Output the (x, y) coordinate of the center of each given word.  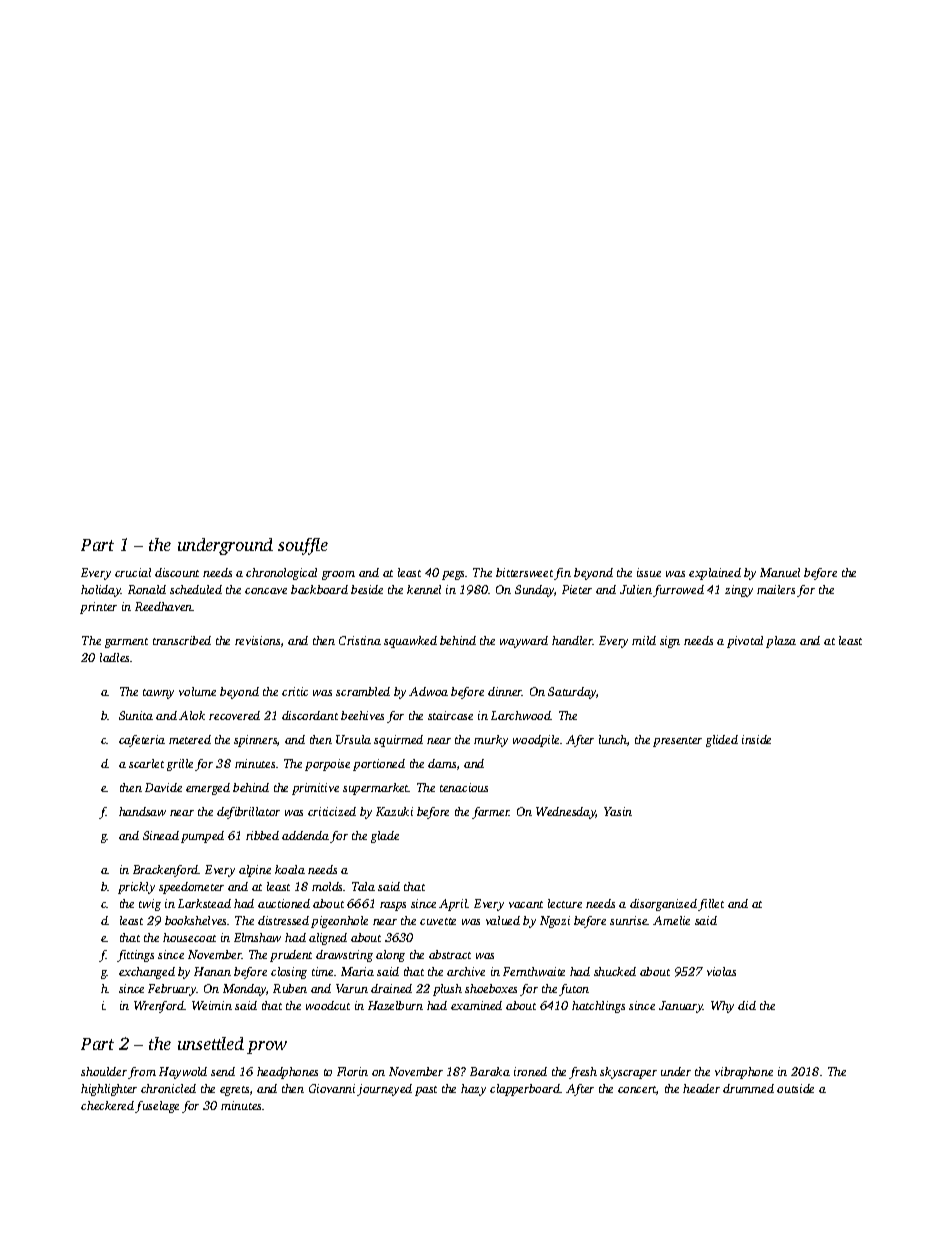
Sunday (535, 591)
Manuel (780, 572)
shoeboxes (491, 988)
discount (177, 572)
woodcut (328, 1005)
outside (795, 1088)
